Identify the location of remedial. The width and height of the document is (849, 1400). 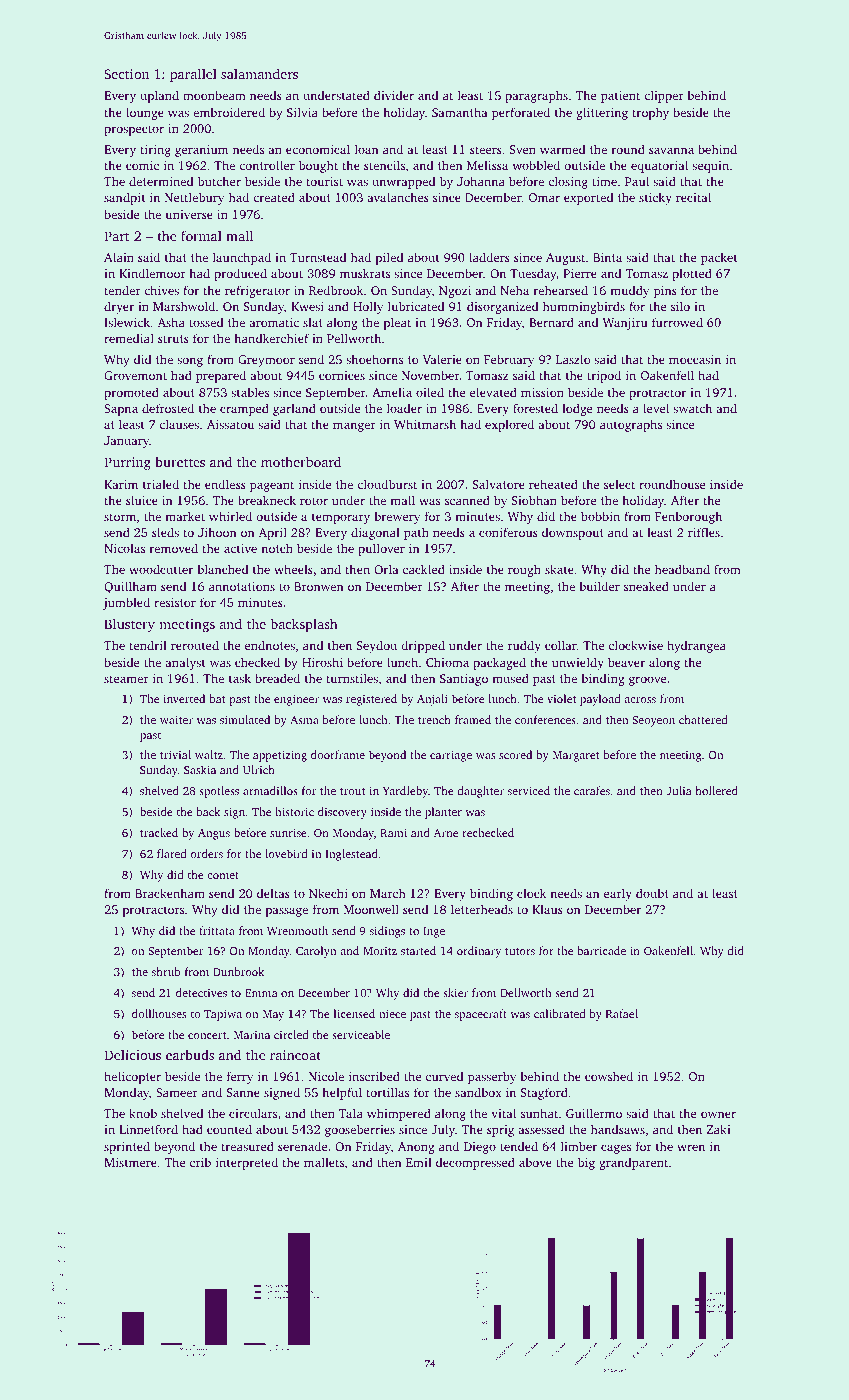
(129, 338).
